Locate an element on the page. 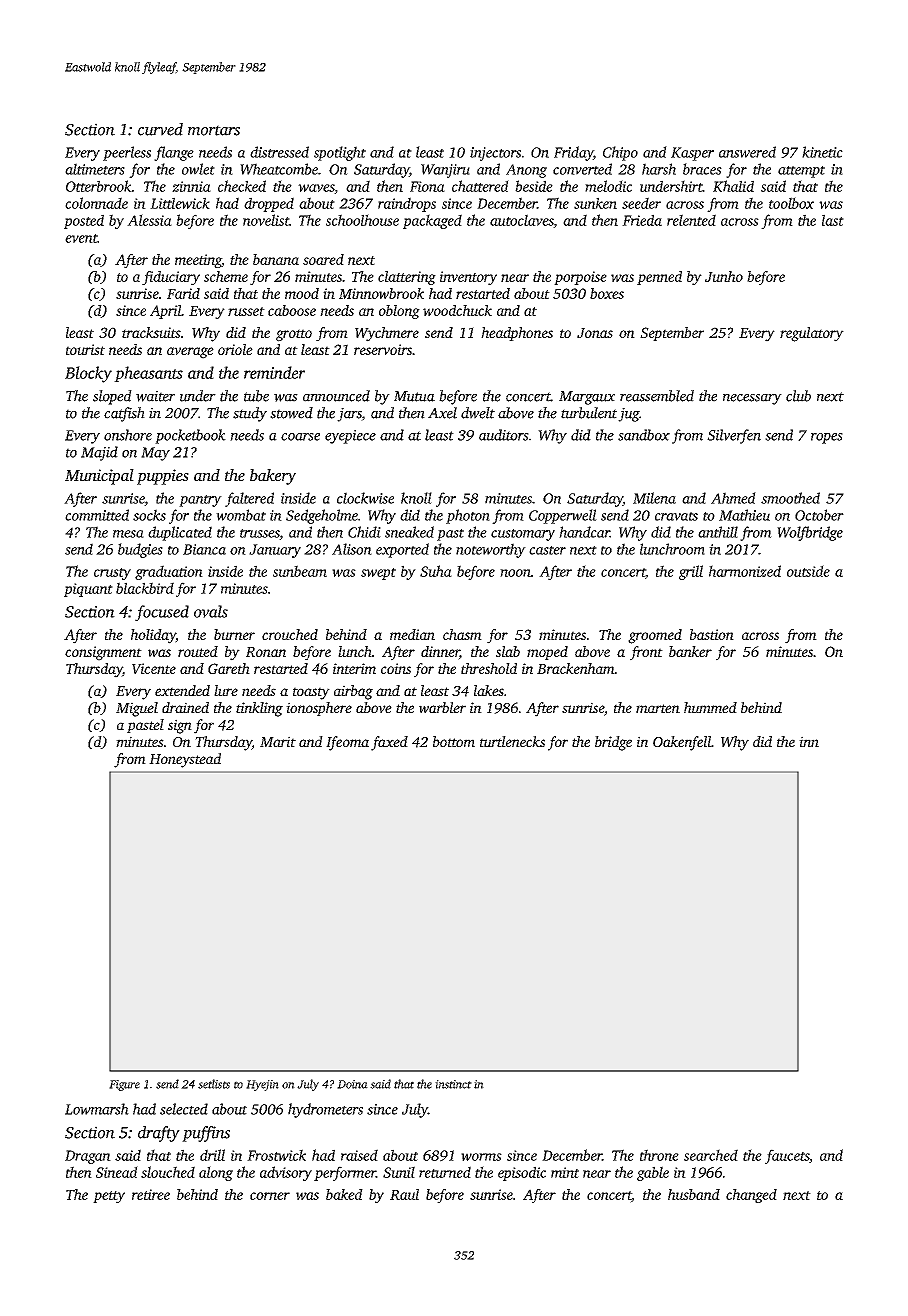 Image resolution: width=908 pixels, height=1316 pixels. petty is located at coordinates (109, 1197).
